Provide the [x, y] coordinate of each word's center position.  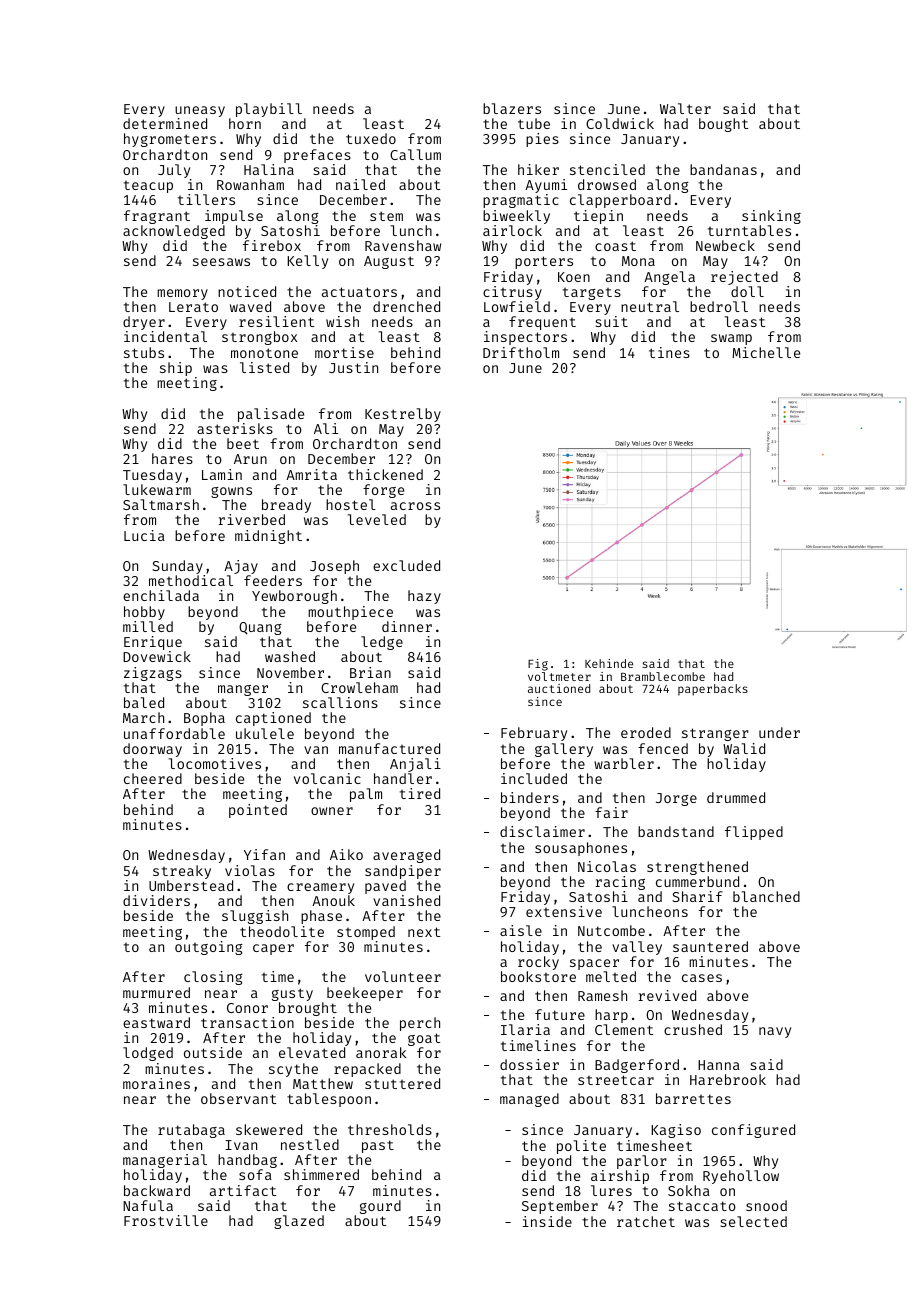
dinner [407, 626]
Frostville [166, 1220]
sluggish [255, 917]
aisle [521, 930]
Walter [685, 108]
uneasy [200, 111]
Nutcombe [611, 930]
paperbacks [713, 690]
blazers [512, 108]
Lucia [144, 535]
